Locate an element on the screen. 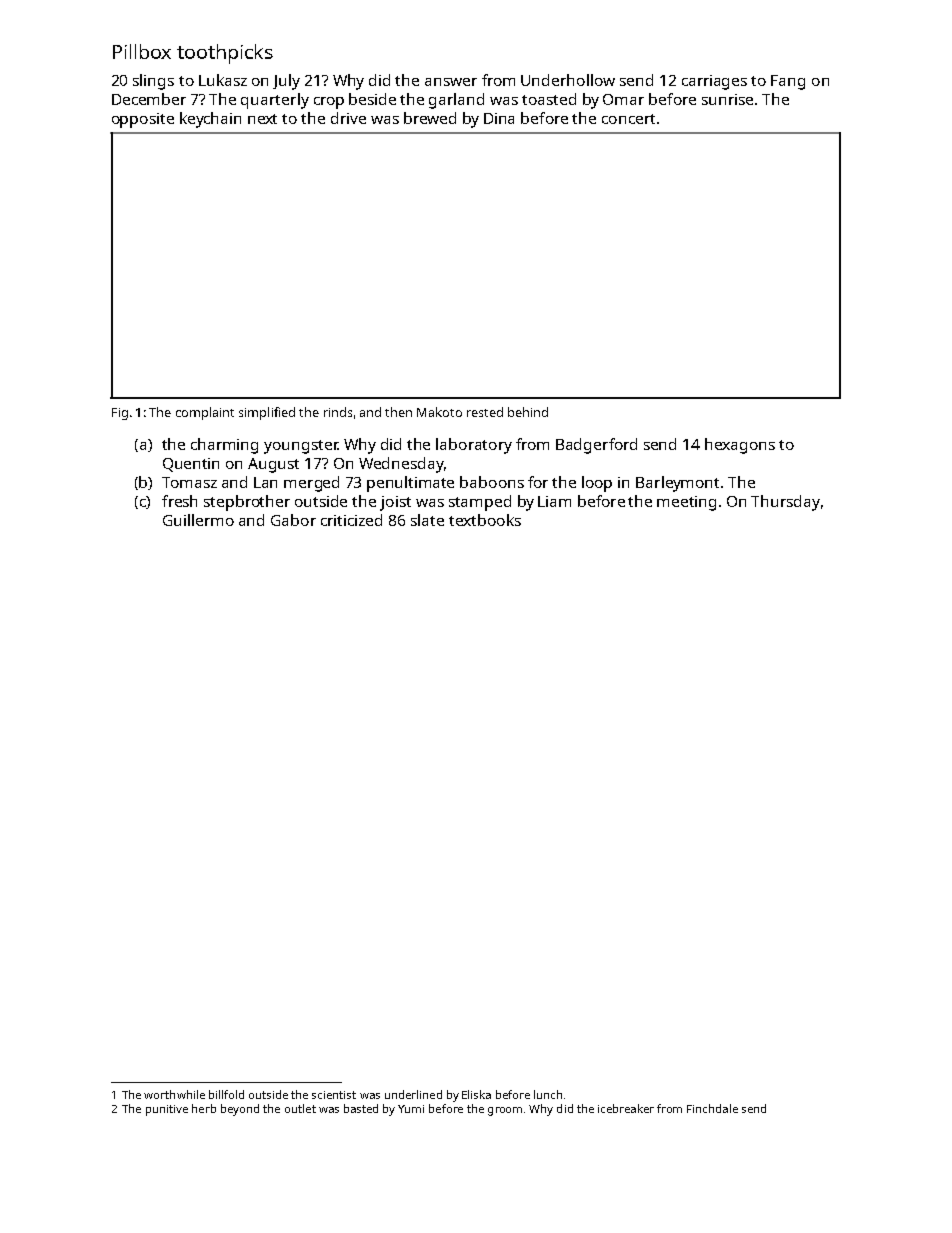 This screenshot has height=1233, width=952. Barleymont is located at coordinates (677, 484).
